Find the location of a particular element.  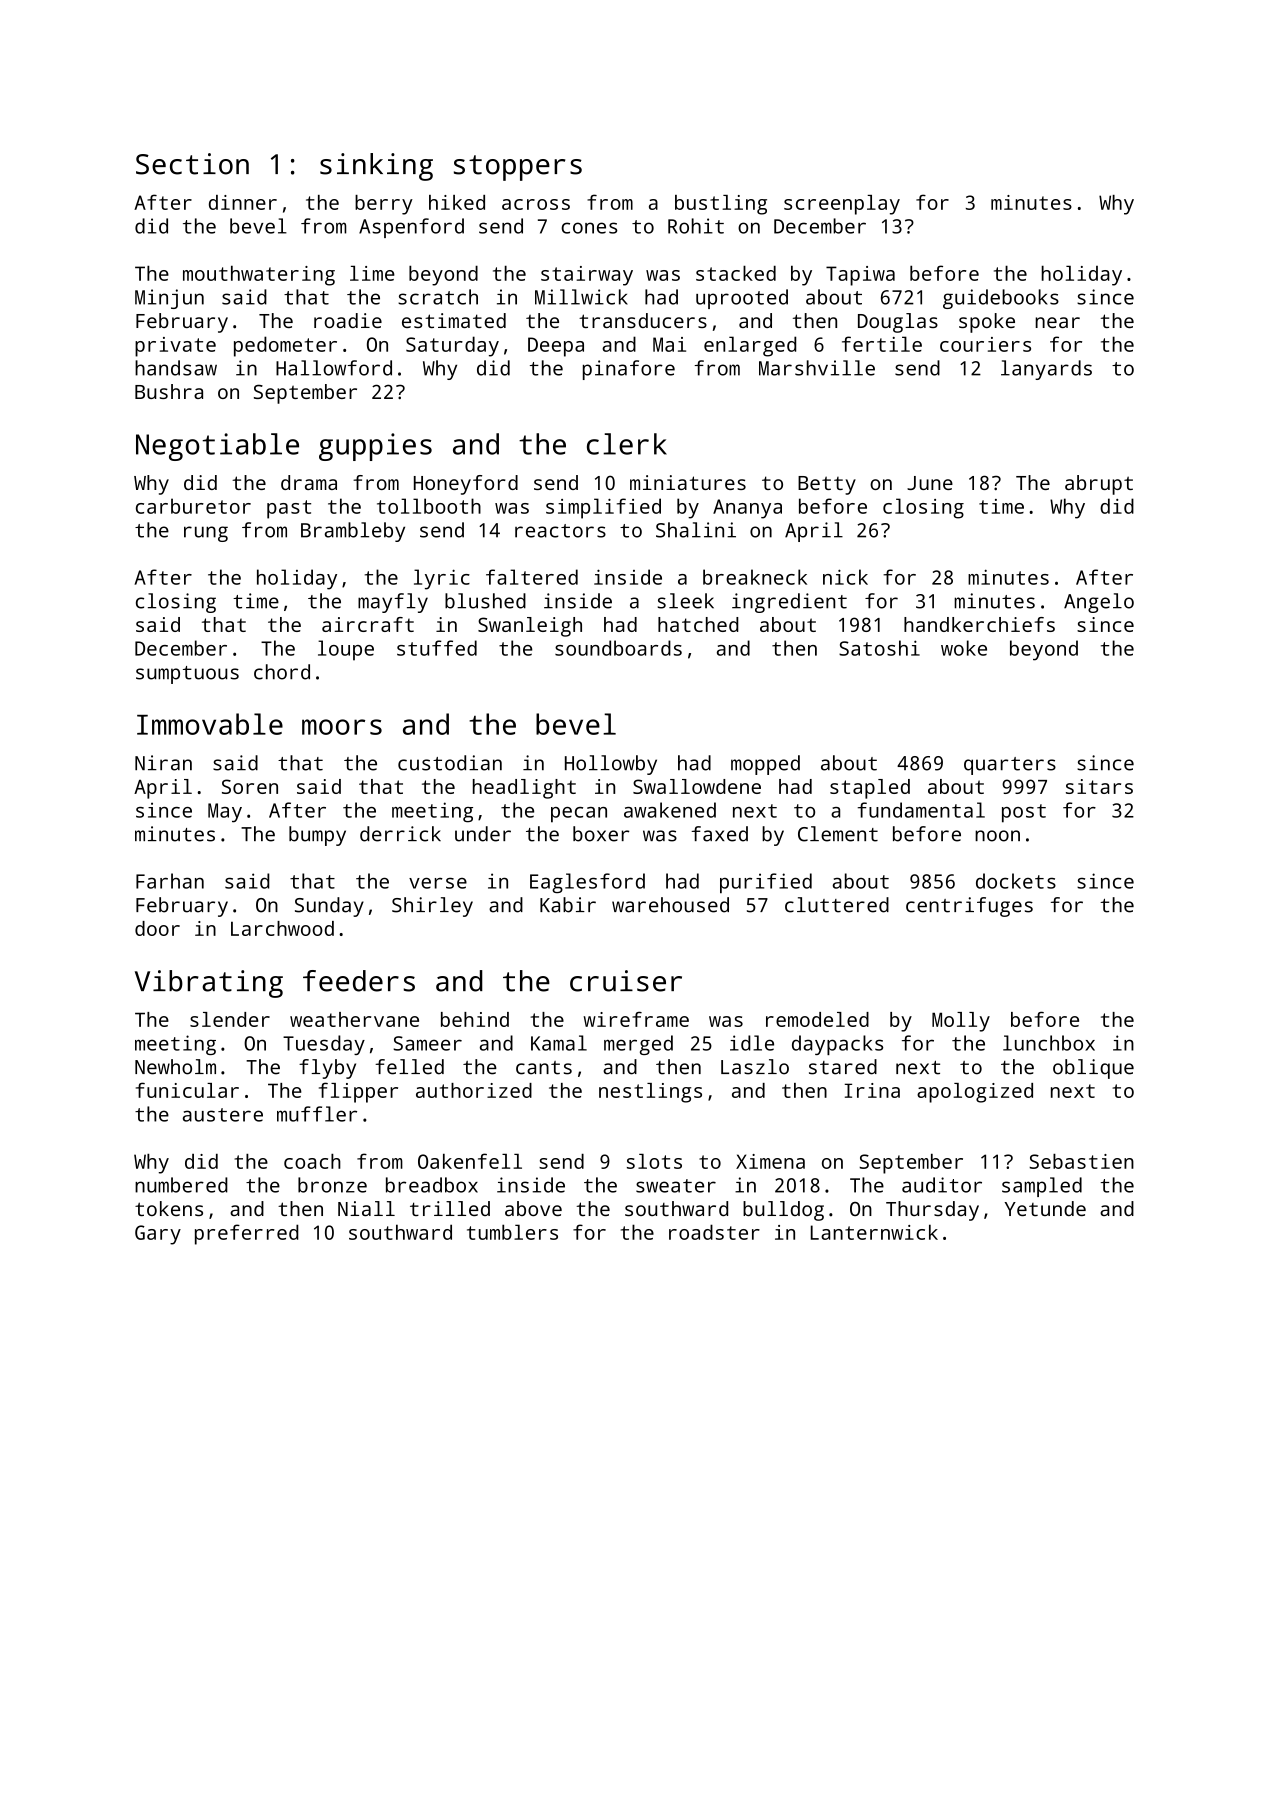

awakened is located at coordinates (670, 810).
